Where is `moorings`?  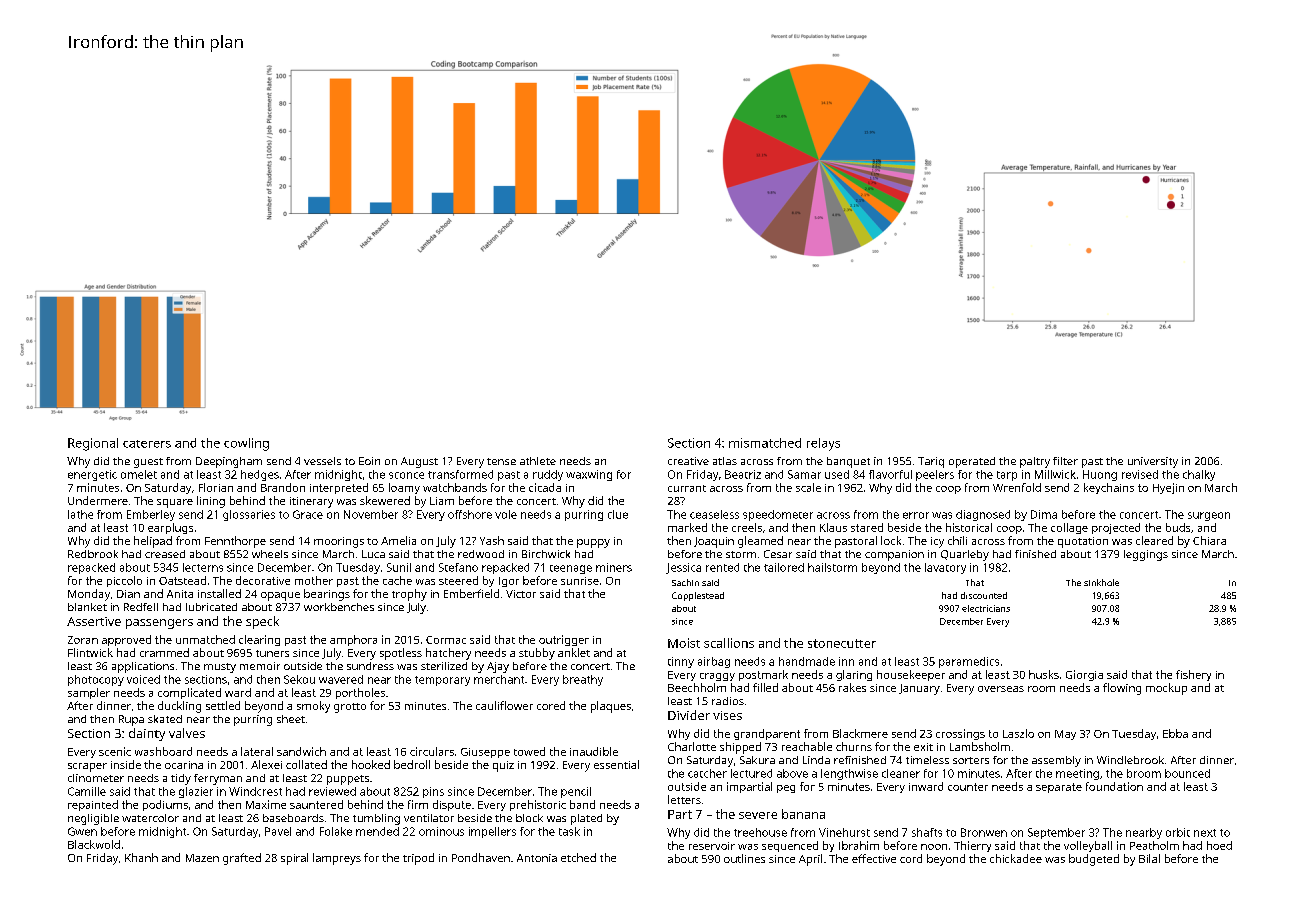 moorings is located at coordinates (339, 542).
